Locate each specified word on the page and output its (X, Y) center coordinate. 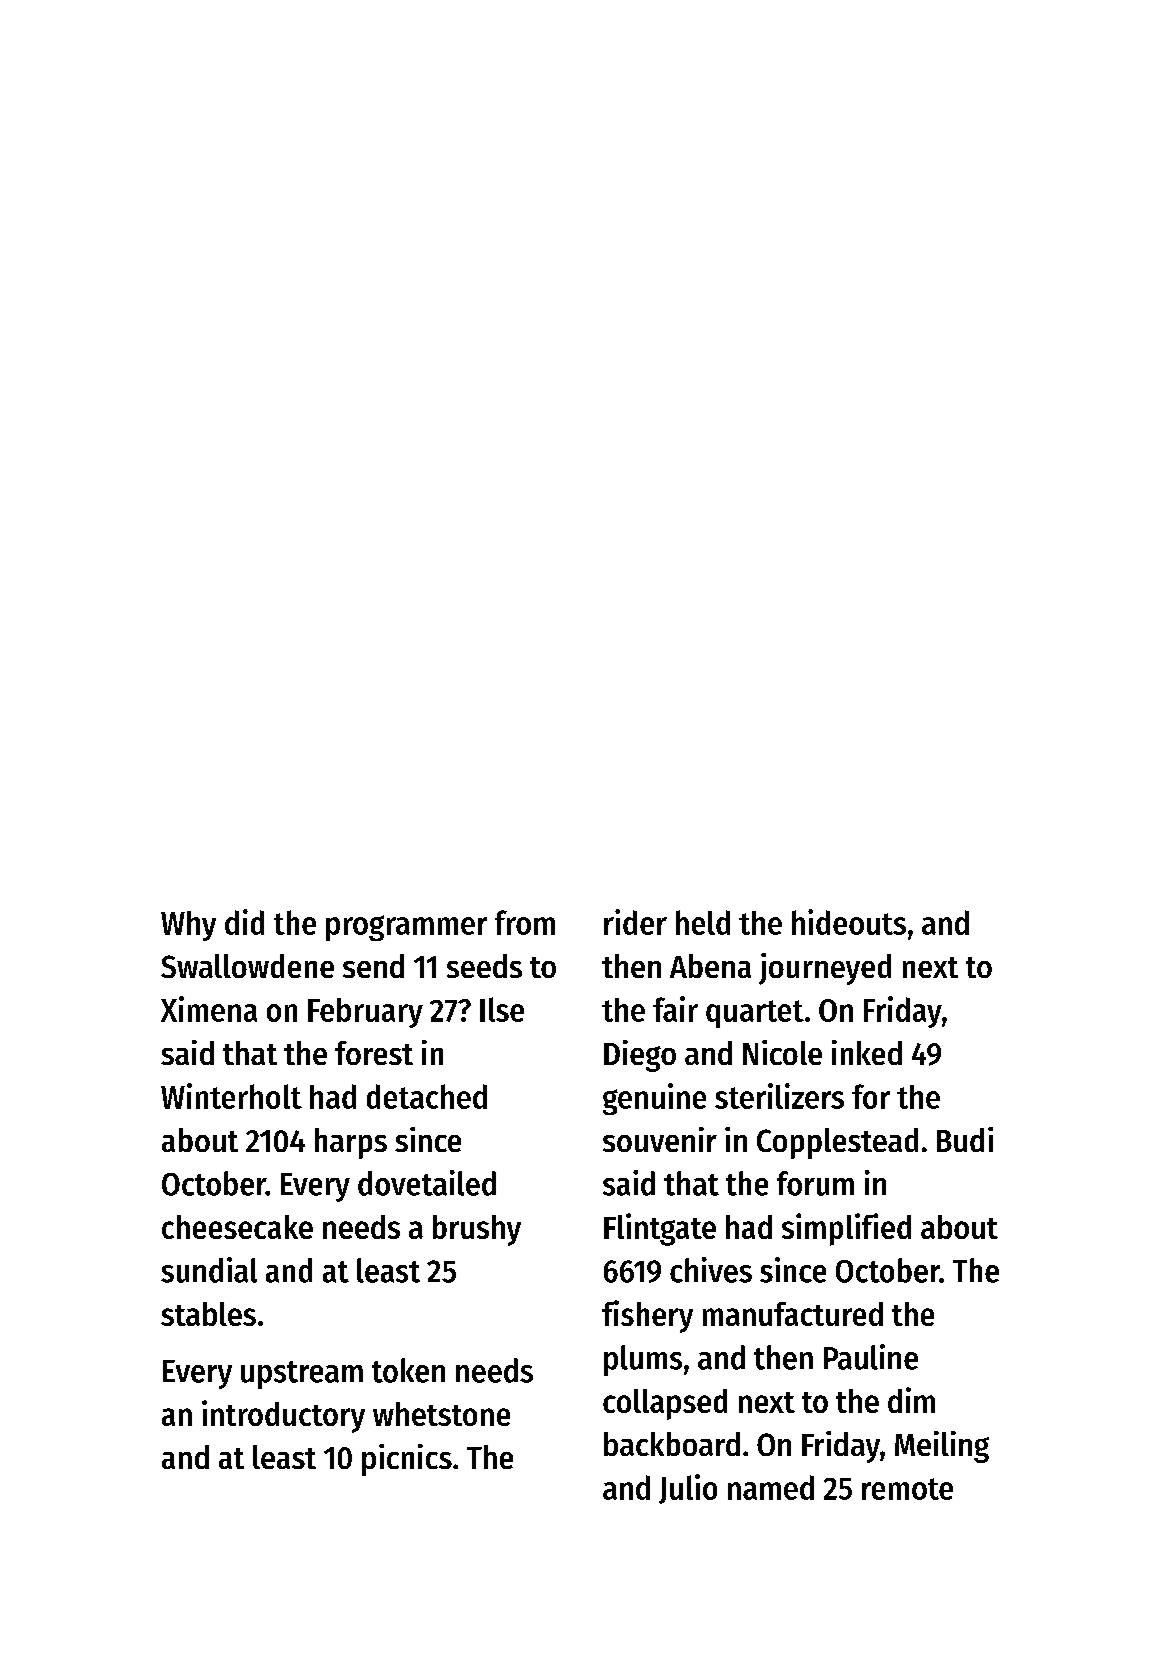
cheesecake (237, 1227)
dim (911, 1400)
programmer (406, 928)
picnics (407, 1460)
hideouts (849, 922)
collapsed (665, 1404)
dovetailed (427, 1183)
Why (188, 926)
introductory (283, 1416)
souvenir (660, 1139)
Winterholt (231, 1096)
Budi (965, 1139)
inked (867, 1052)
